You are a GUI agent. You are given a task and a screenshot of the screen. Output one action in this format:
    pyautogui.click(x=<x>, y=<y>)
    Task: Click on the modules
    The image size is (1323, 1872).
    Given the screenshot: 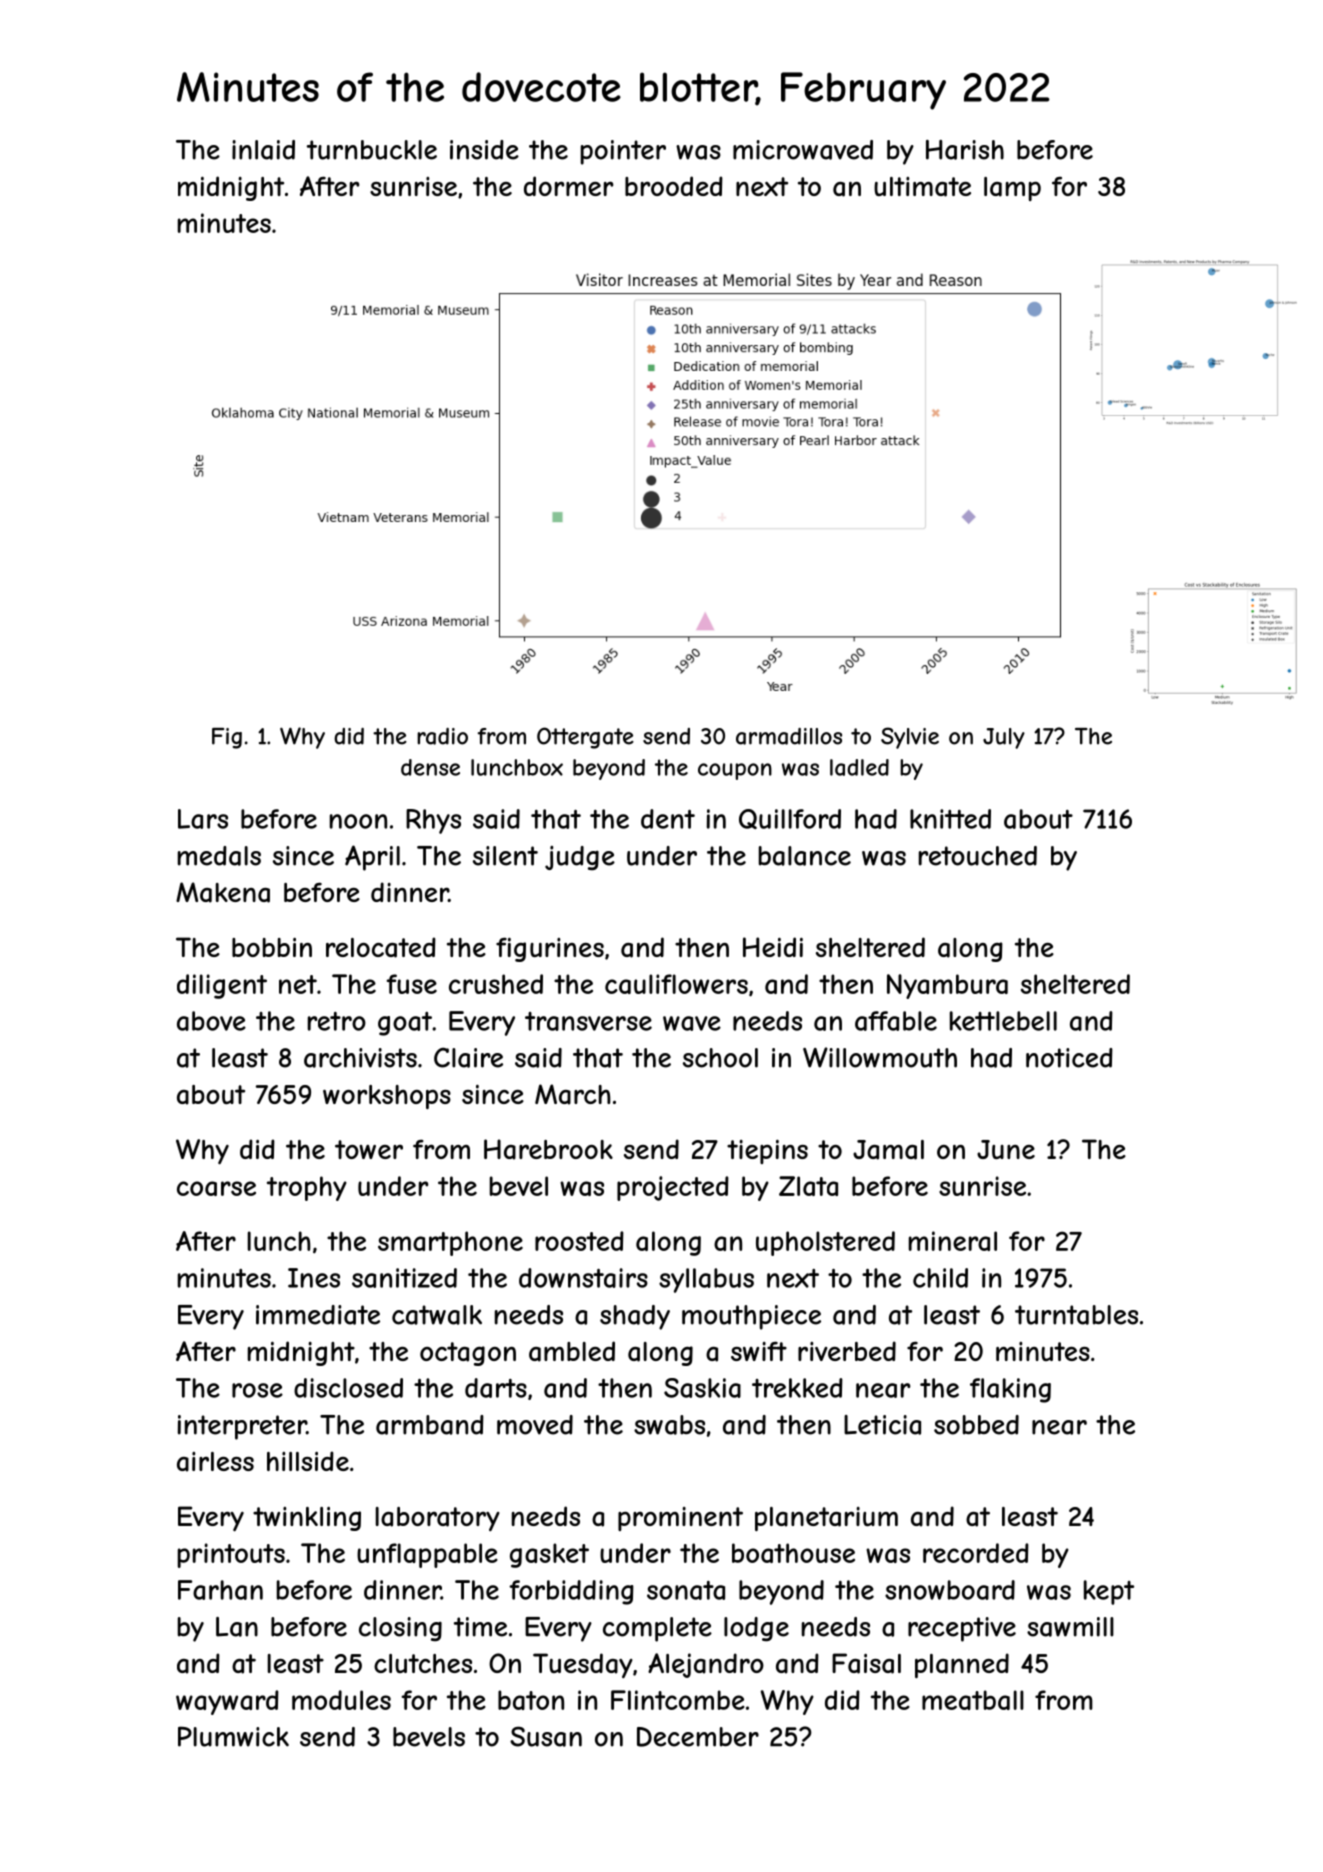 What is the action you would take?
    pyautogui.click(x=341, y=1700)
